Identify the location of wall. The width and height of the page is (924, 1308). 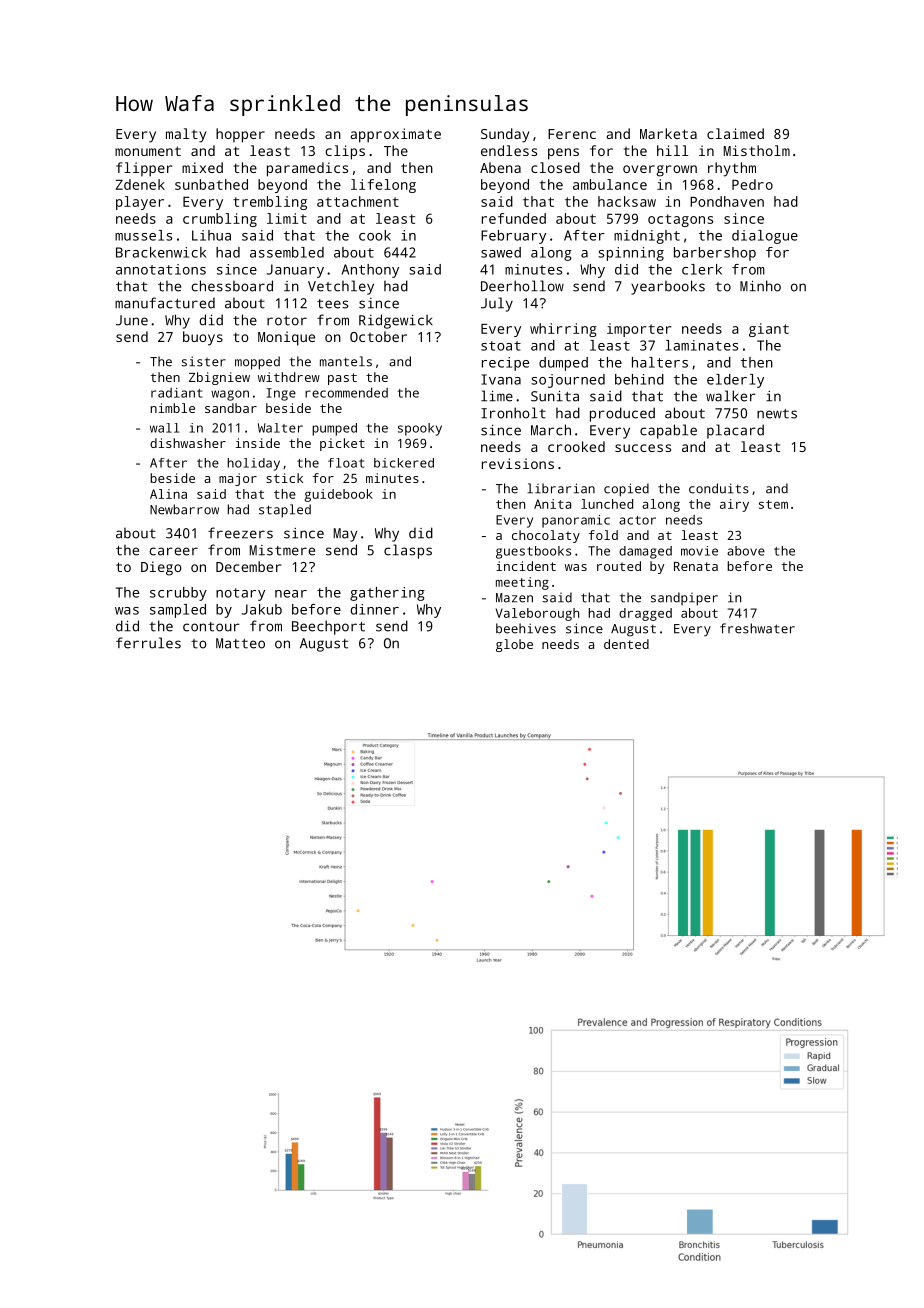
(164, 428).
